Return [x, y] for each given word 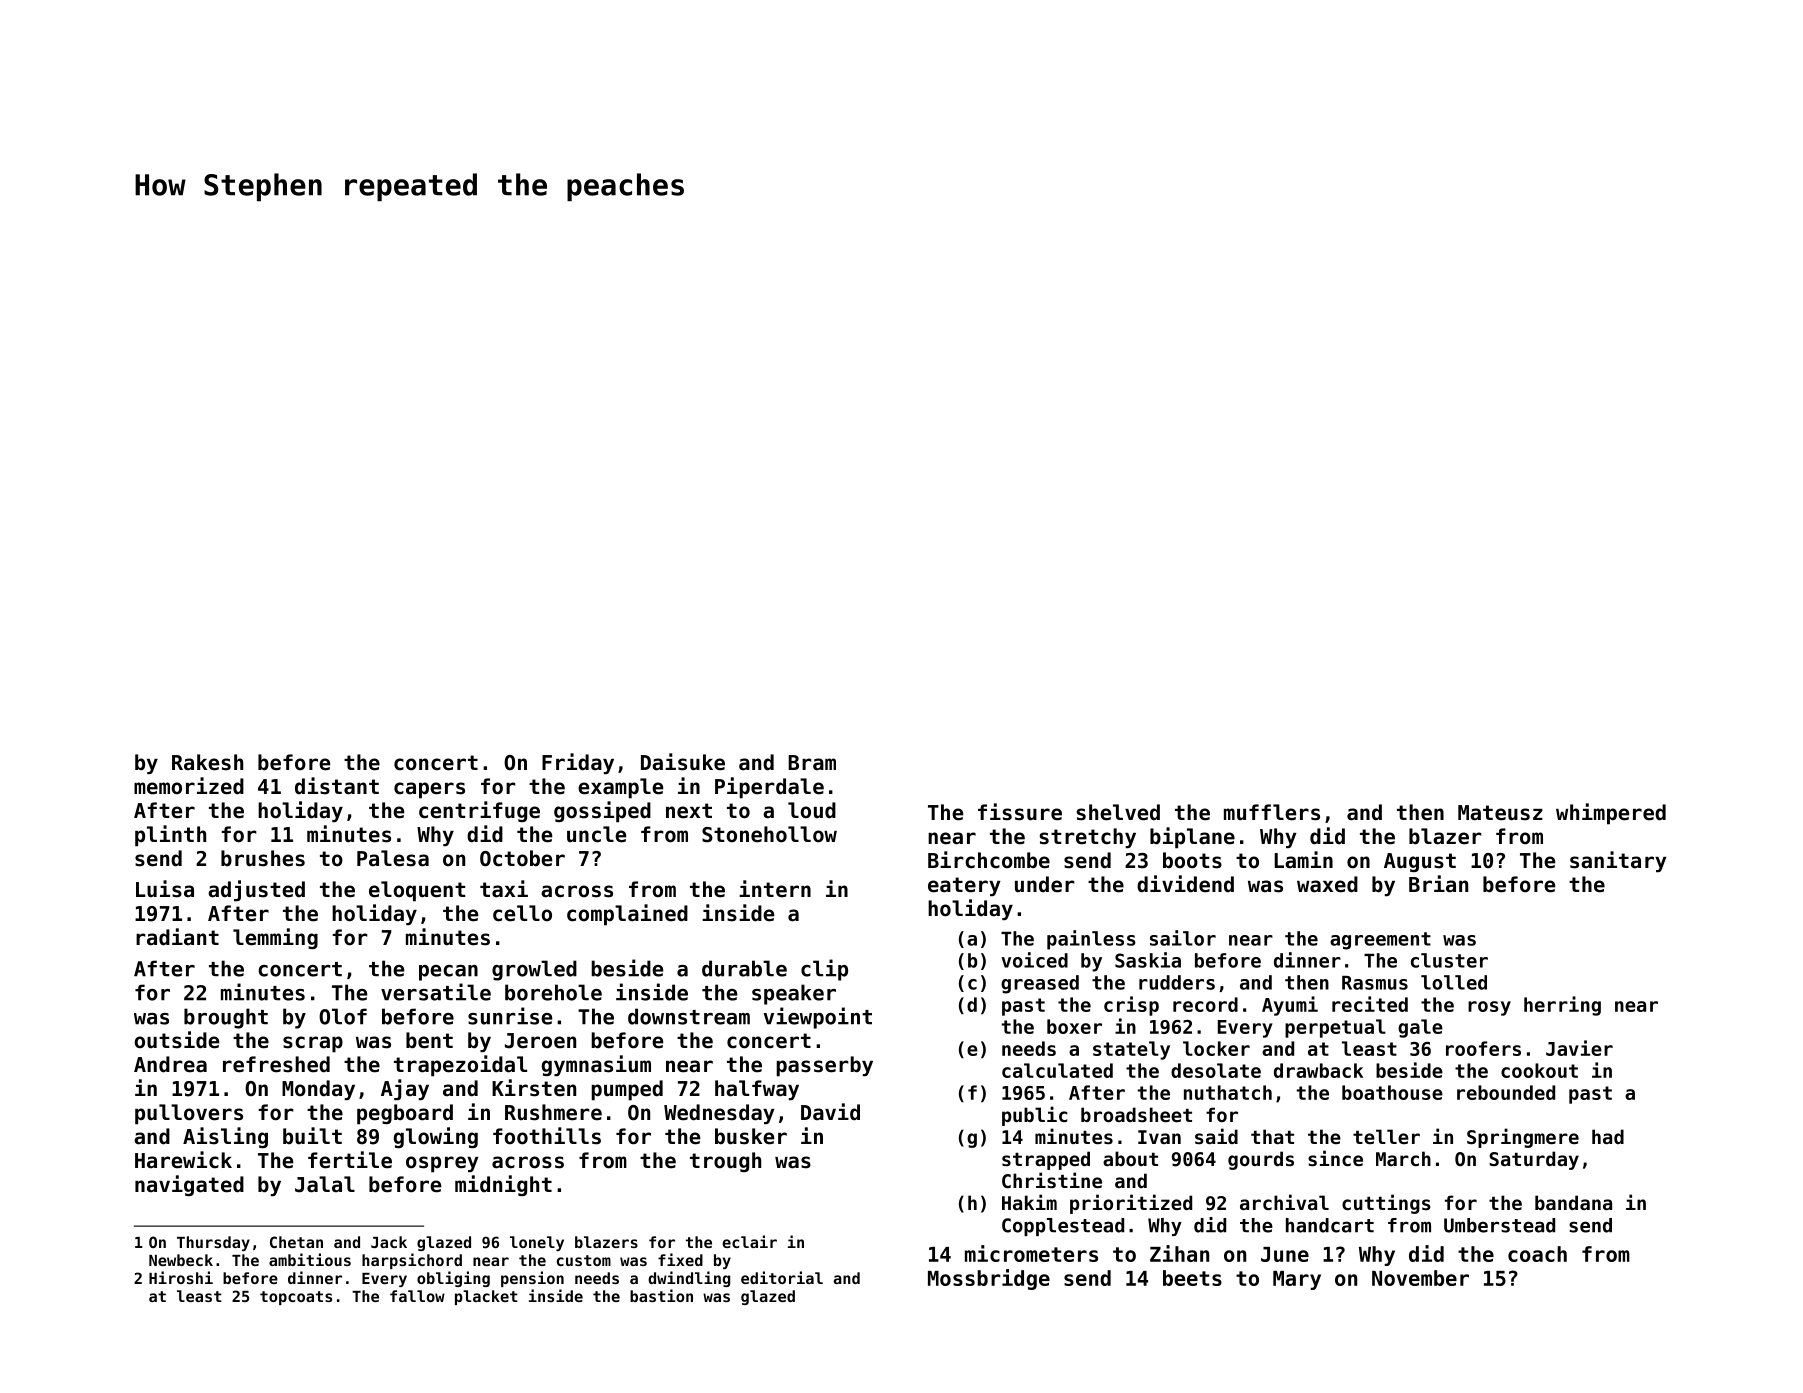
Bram [812, 763]
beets [1192, 1278]
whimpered [1611, 814]
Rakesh [207, 762]
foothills [547, 1136]
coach [1537, 1254]
